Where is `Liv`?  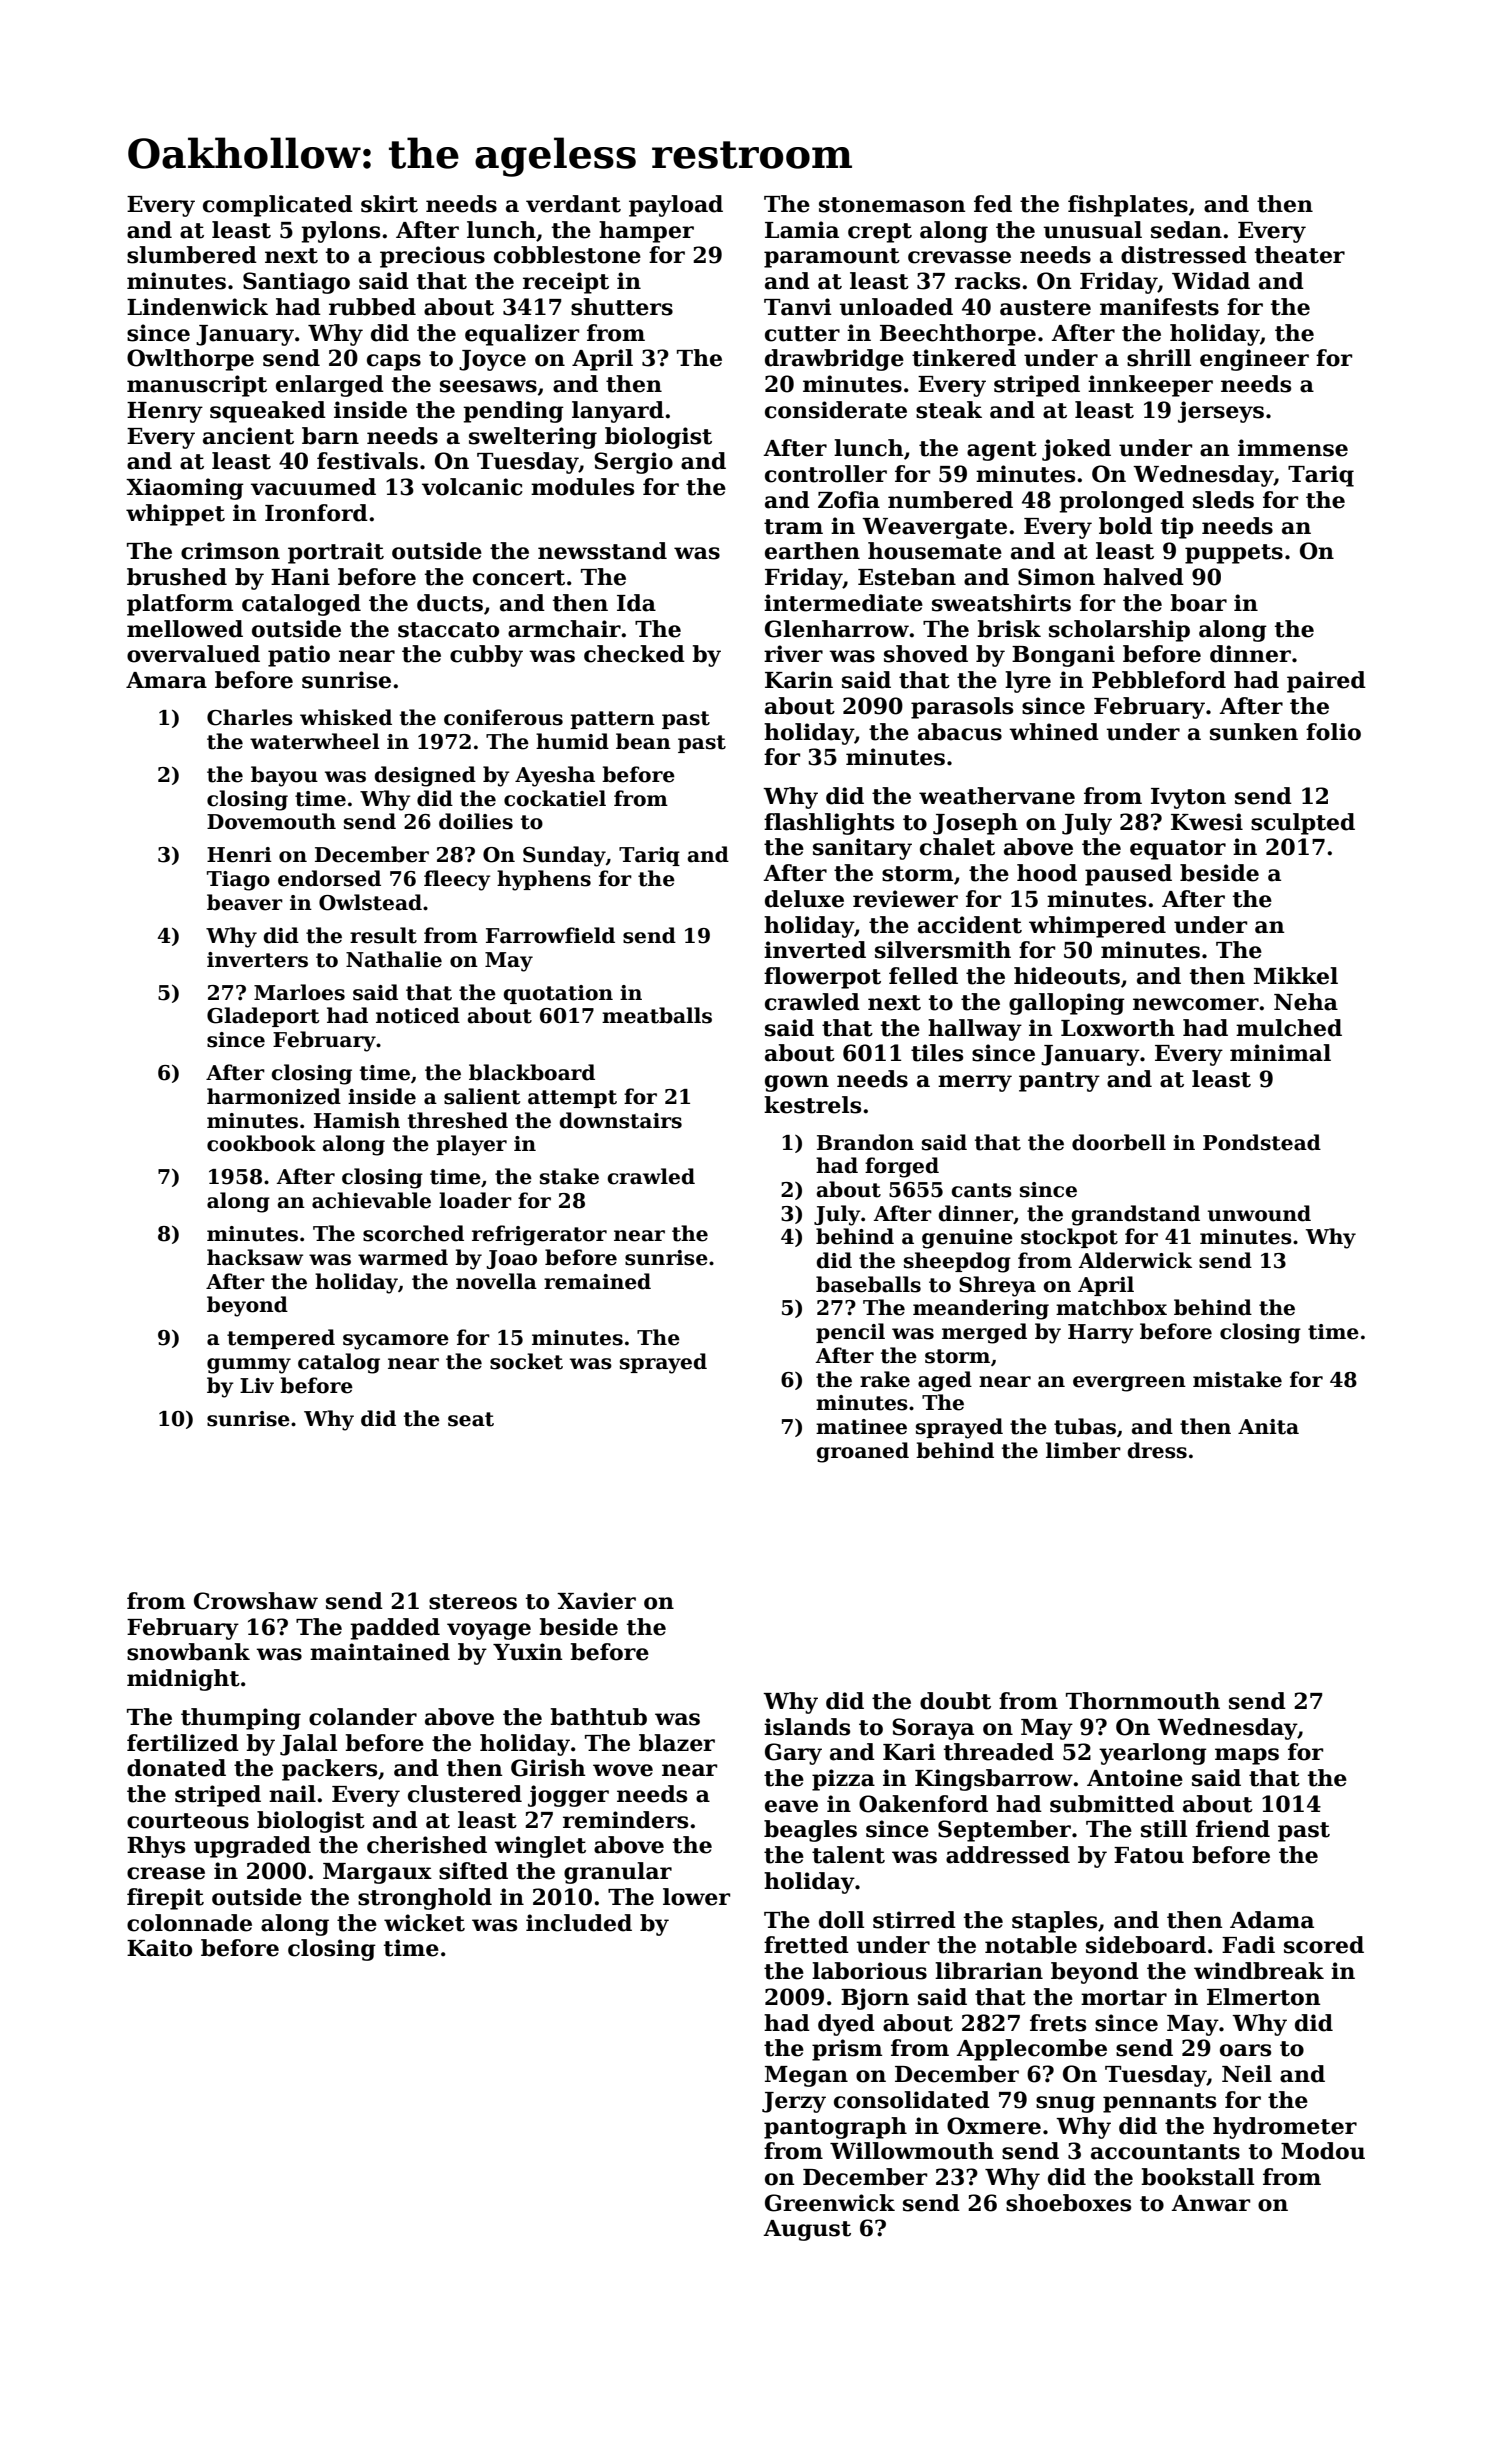 Liv is located at coordinates (257, 1385).
